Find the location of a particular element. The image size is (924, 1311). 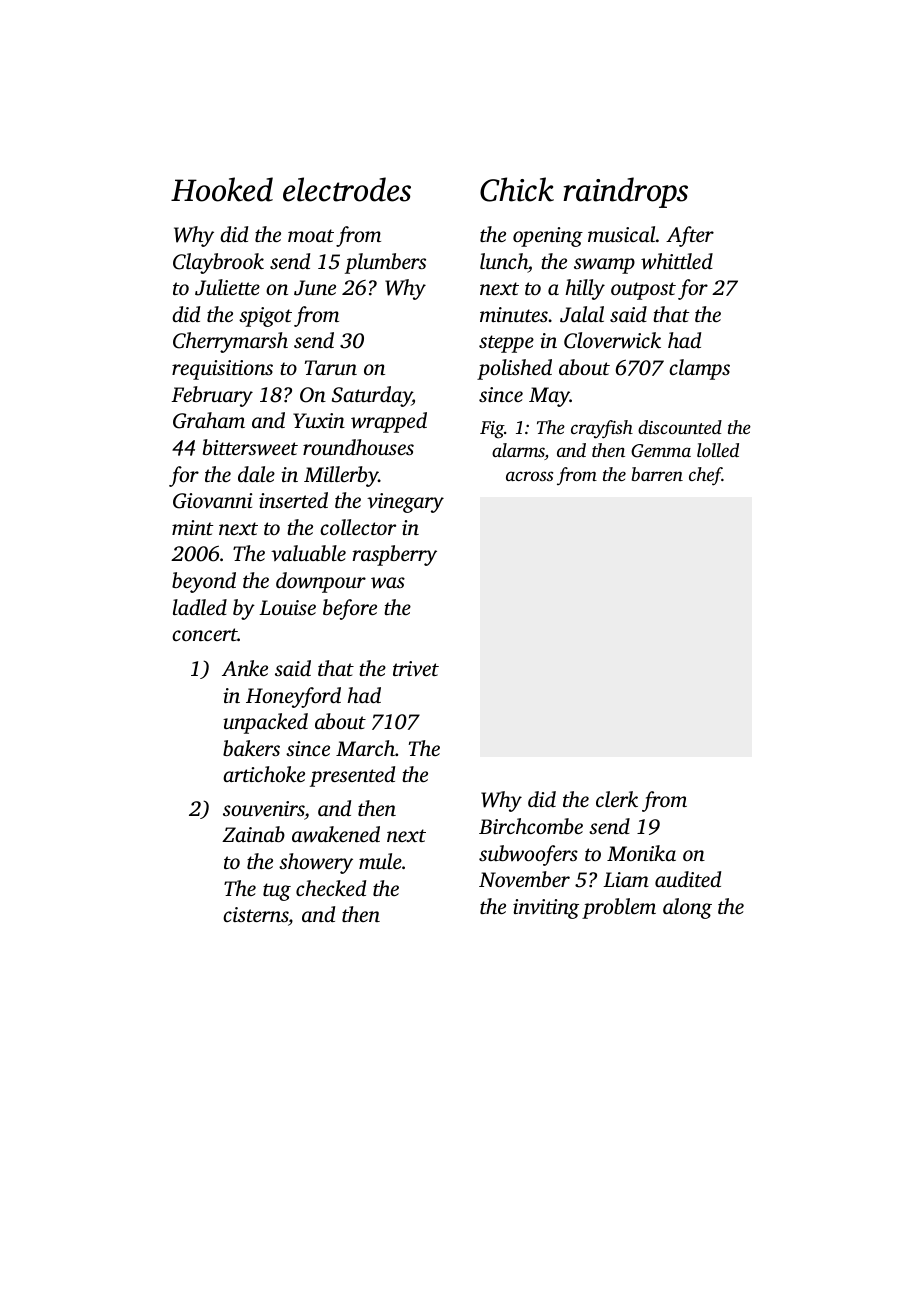

Anke is located at coordinates (245, 668).
